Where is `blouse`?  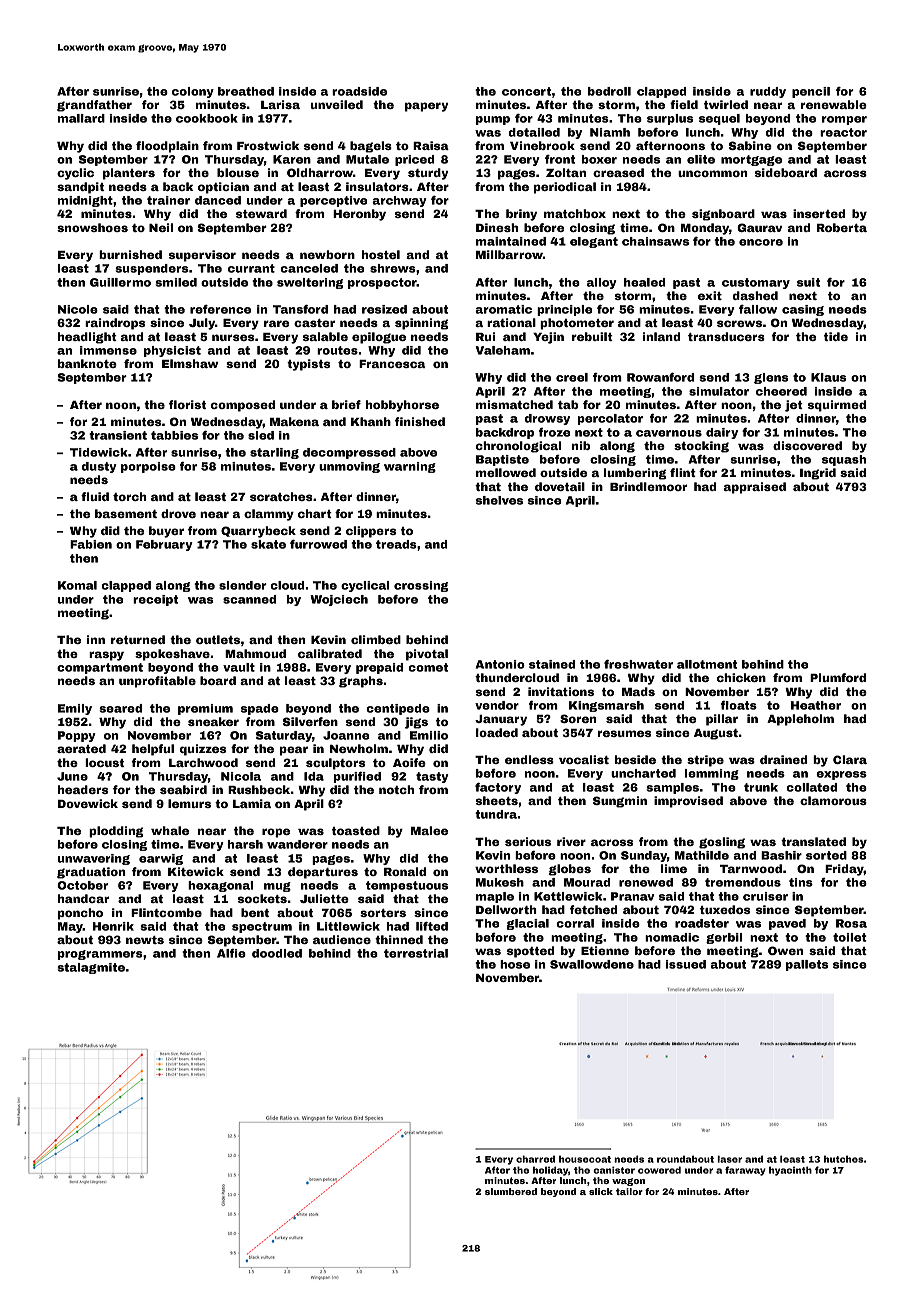
blouse is located at coordinates (238, 172).
